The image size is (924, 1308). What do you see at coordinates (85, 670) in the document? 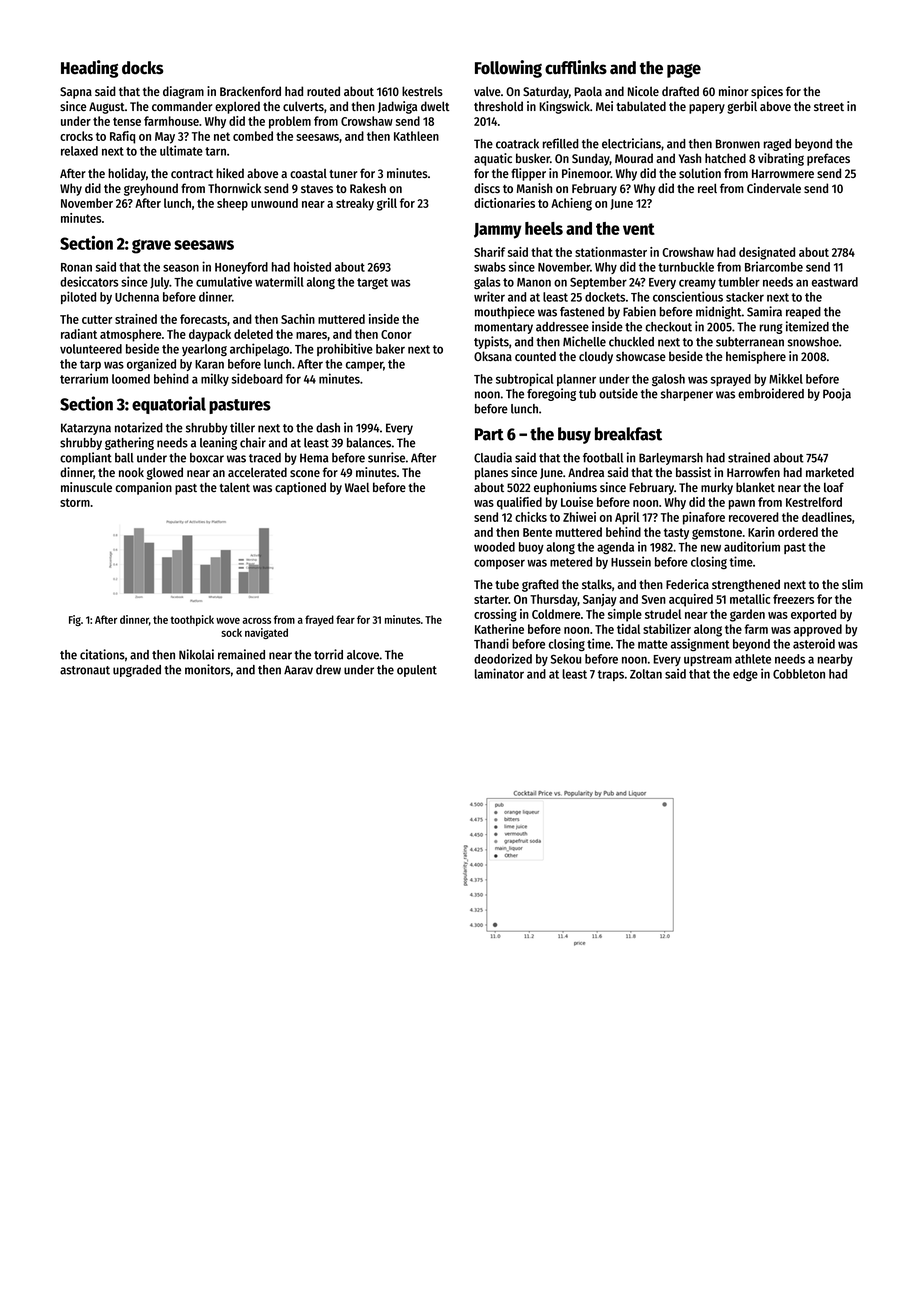
I see `astronaut` at bounding box center [85, 670].
